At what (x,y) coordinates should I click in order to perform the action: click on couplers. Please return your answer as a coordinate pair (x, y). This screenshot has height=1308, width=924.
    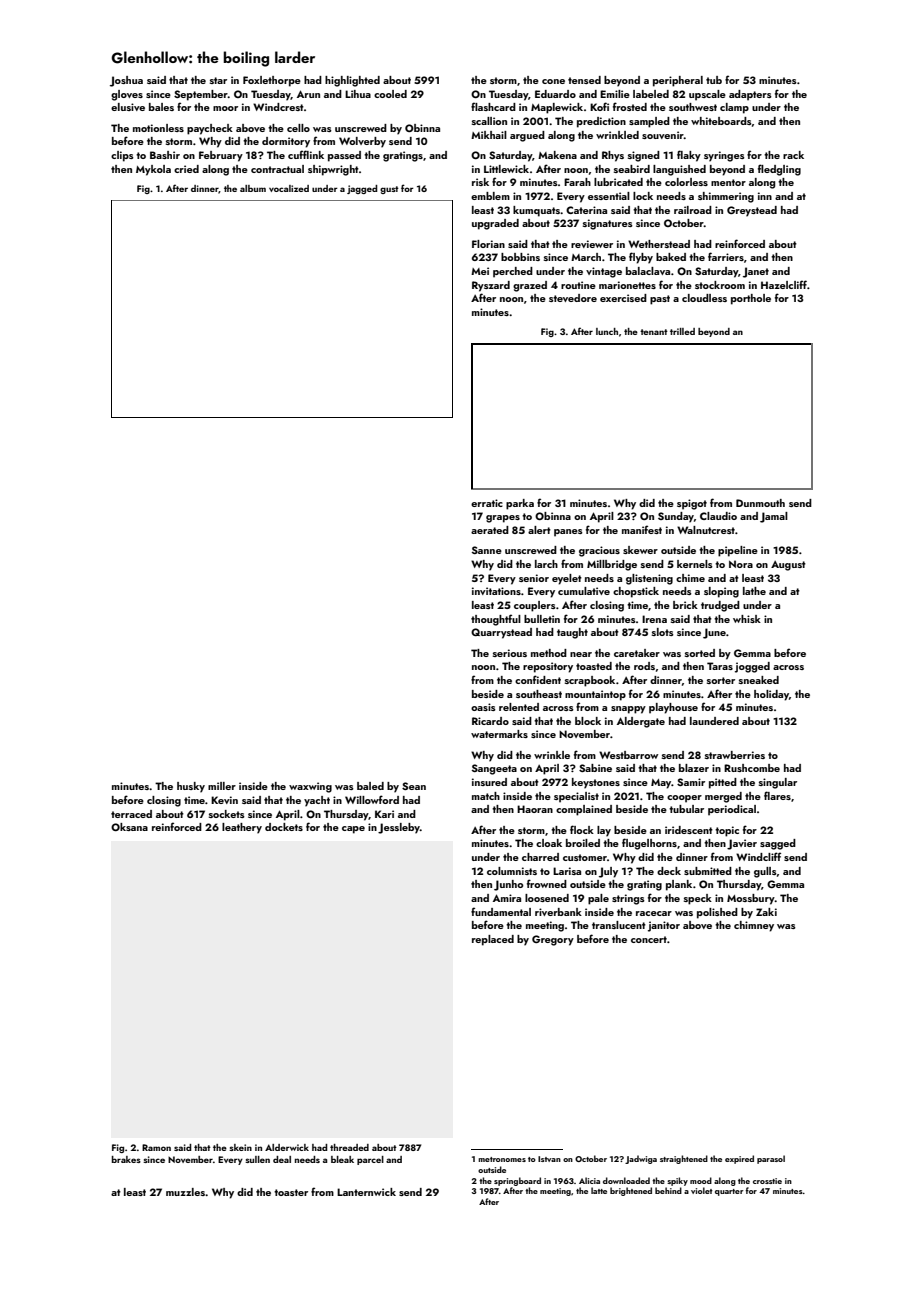
    Looking at the image, I should click on (535, 606).
